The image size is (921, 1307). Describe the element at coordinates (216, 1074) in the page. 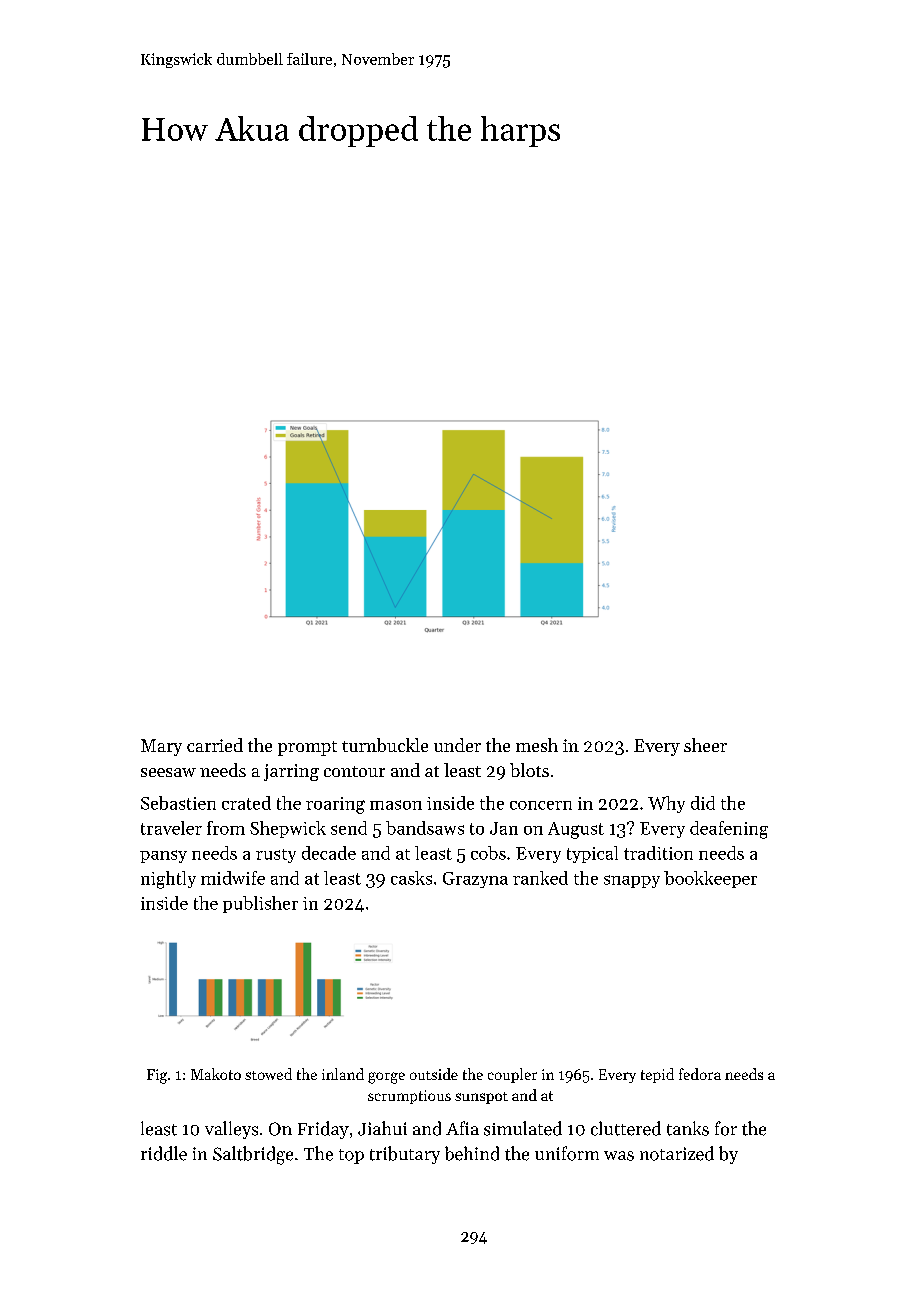

I see `Makoto` at that location.
